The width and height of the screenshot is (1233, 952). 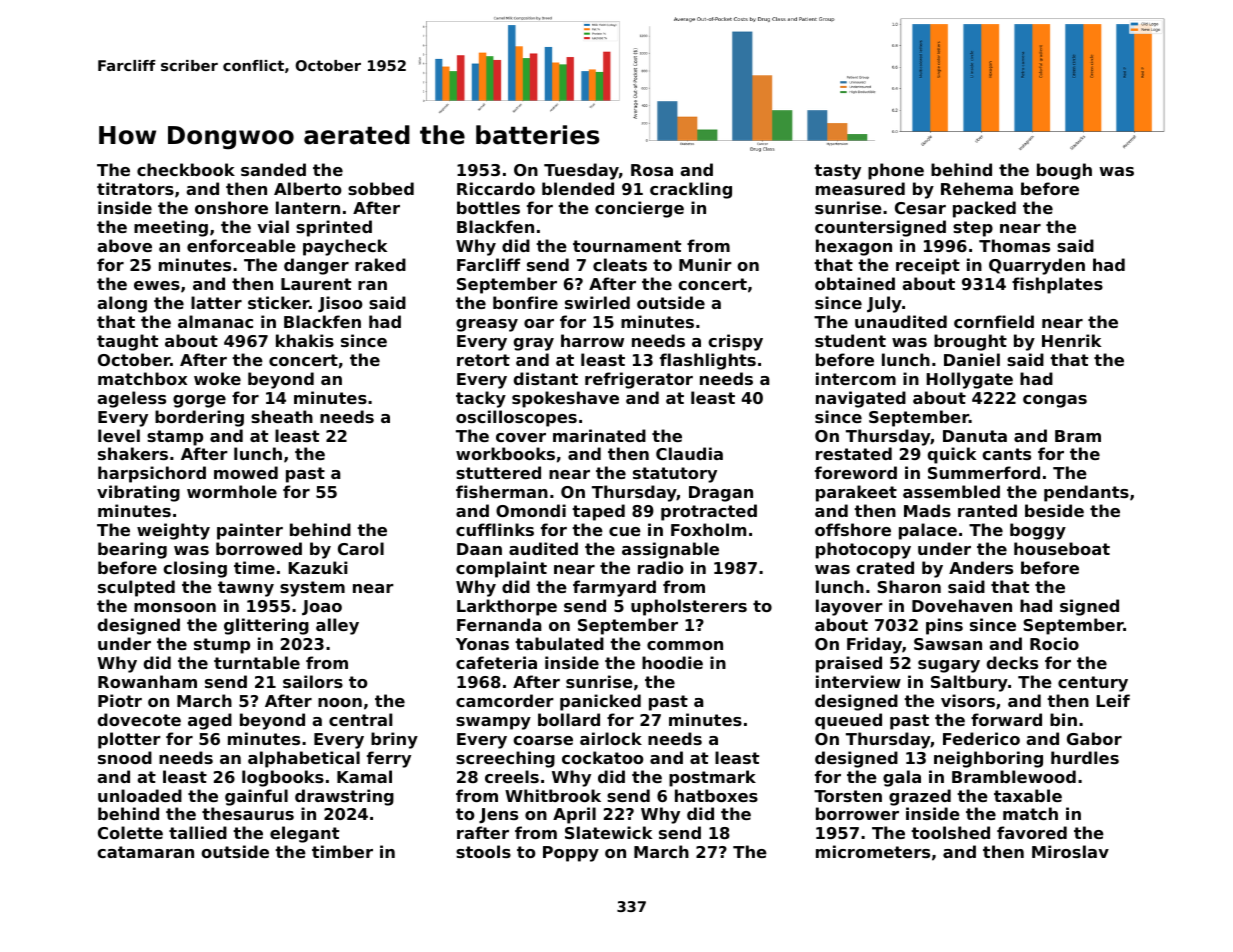 What do you see at coordinates (273, 169) in the screenshot?
I see `sanded` at bounding box center [273, 169].
